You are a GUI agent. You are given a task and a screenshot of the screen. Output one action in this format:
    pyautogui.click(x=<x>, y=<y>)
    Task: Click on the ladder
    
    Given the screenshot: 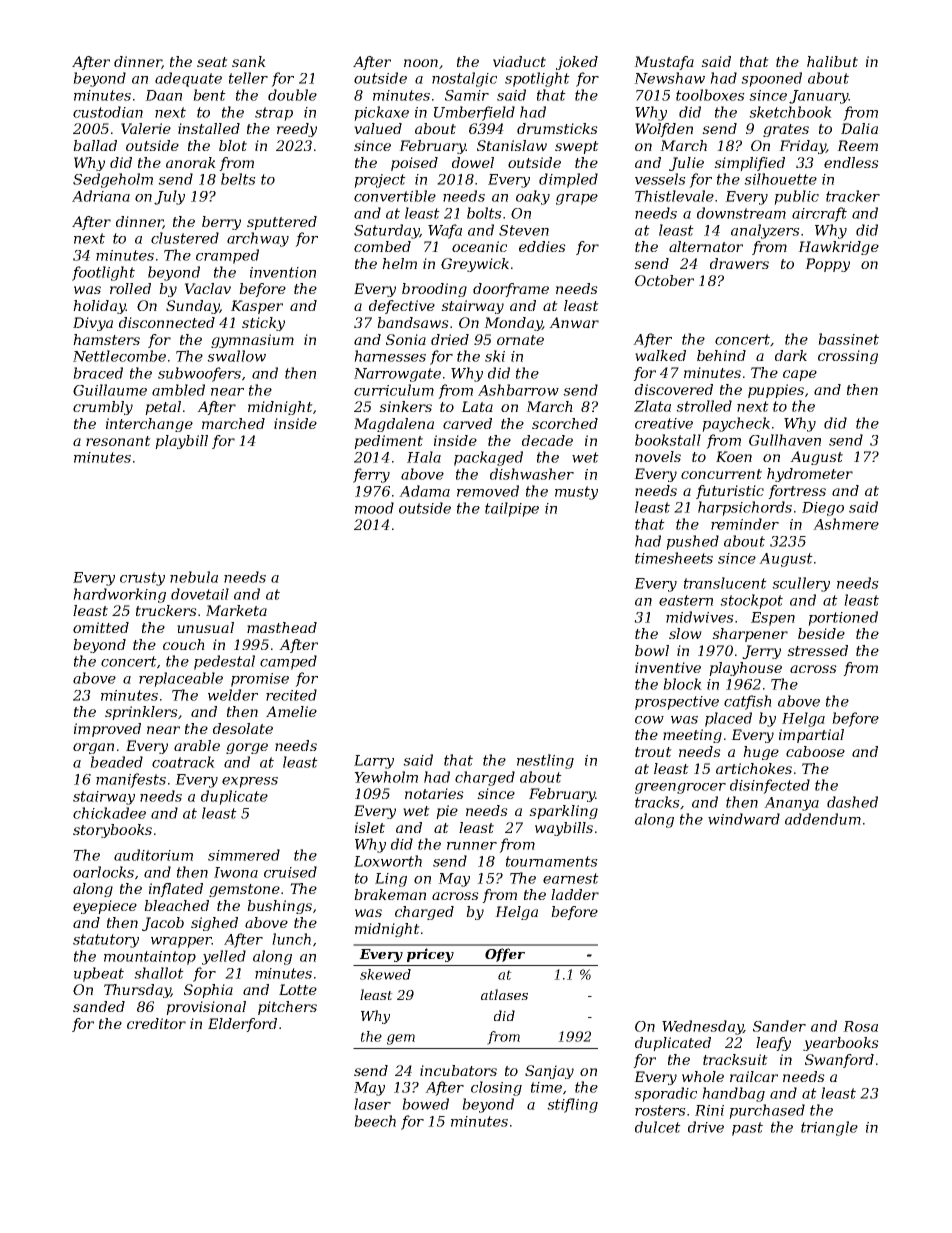 What is the action you would take?
    pyautogui.click(x=575, y=894)
